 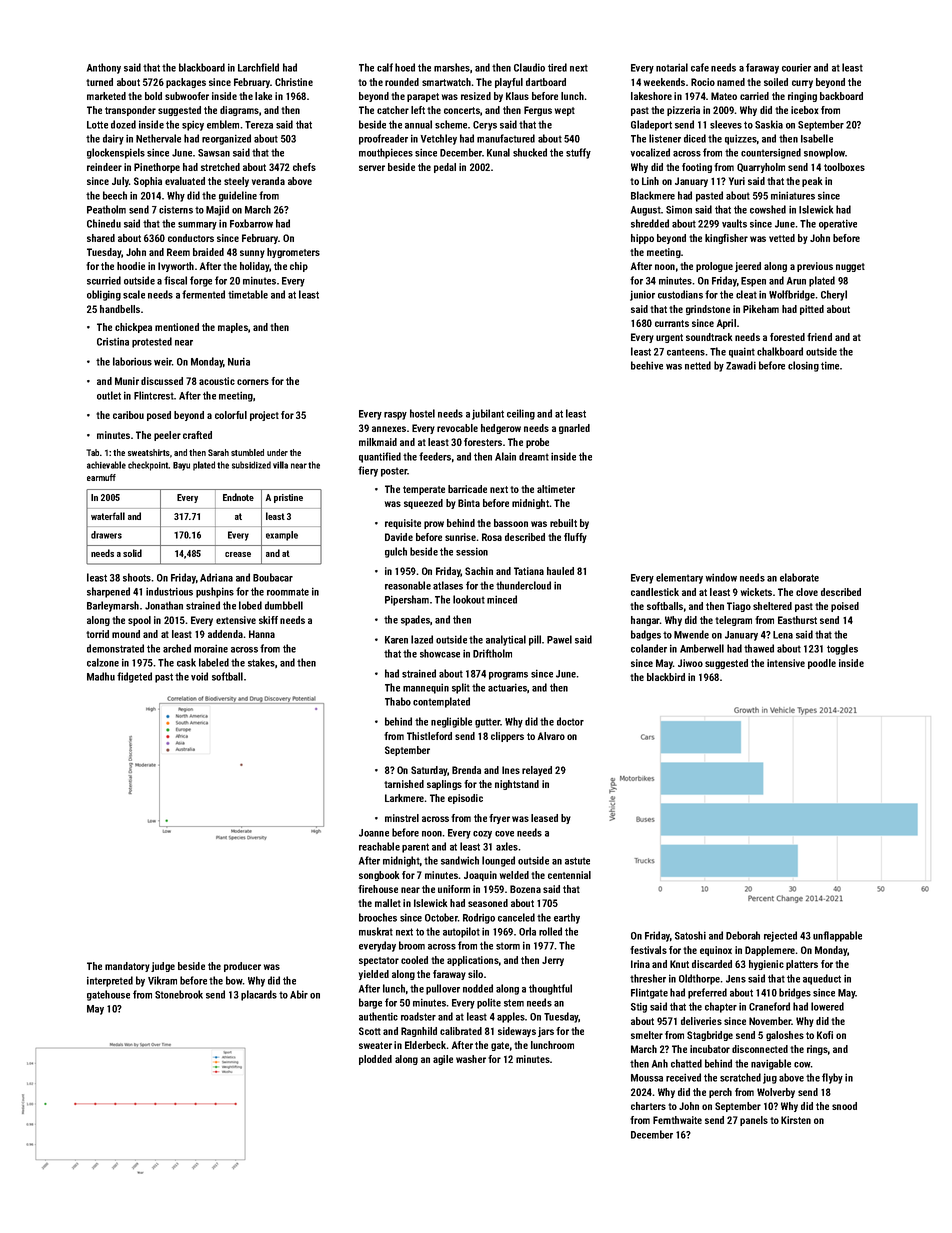 I want to click on earmuff, so click(x=101, y=477).
